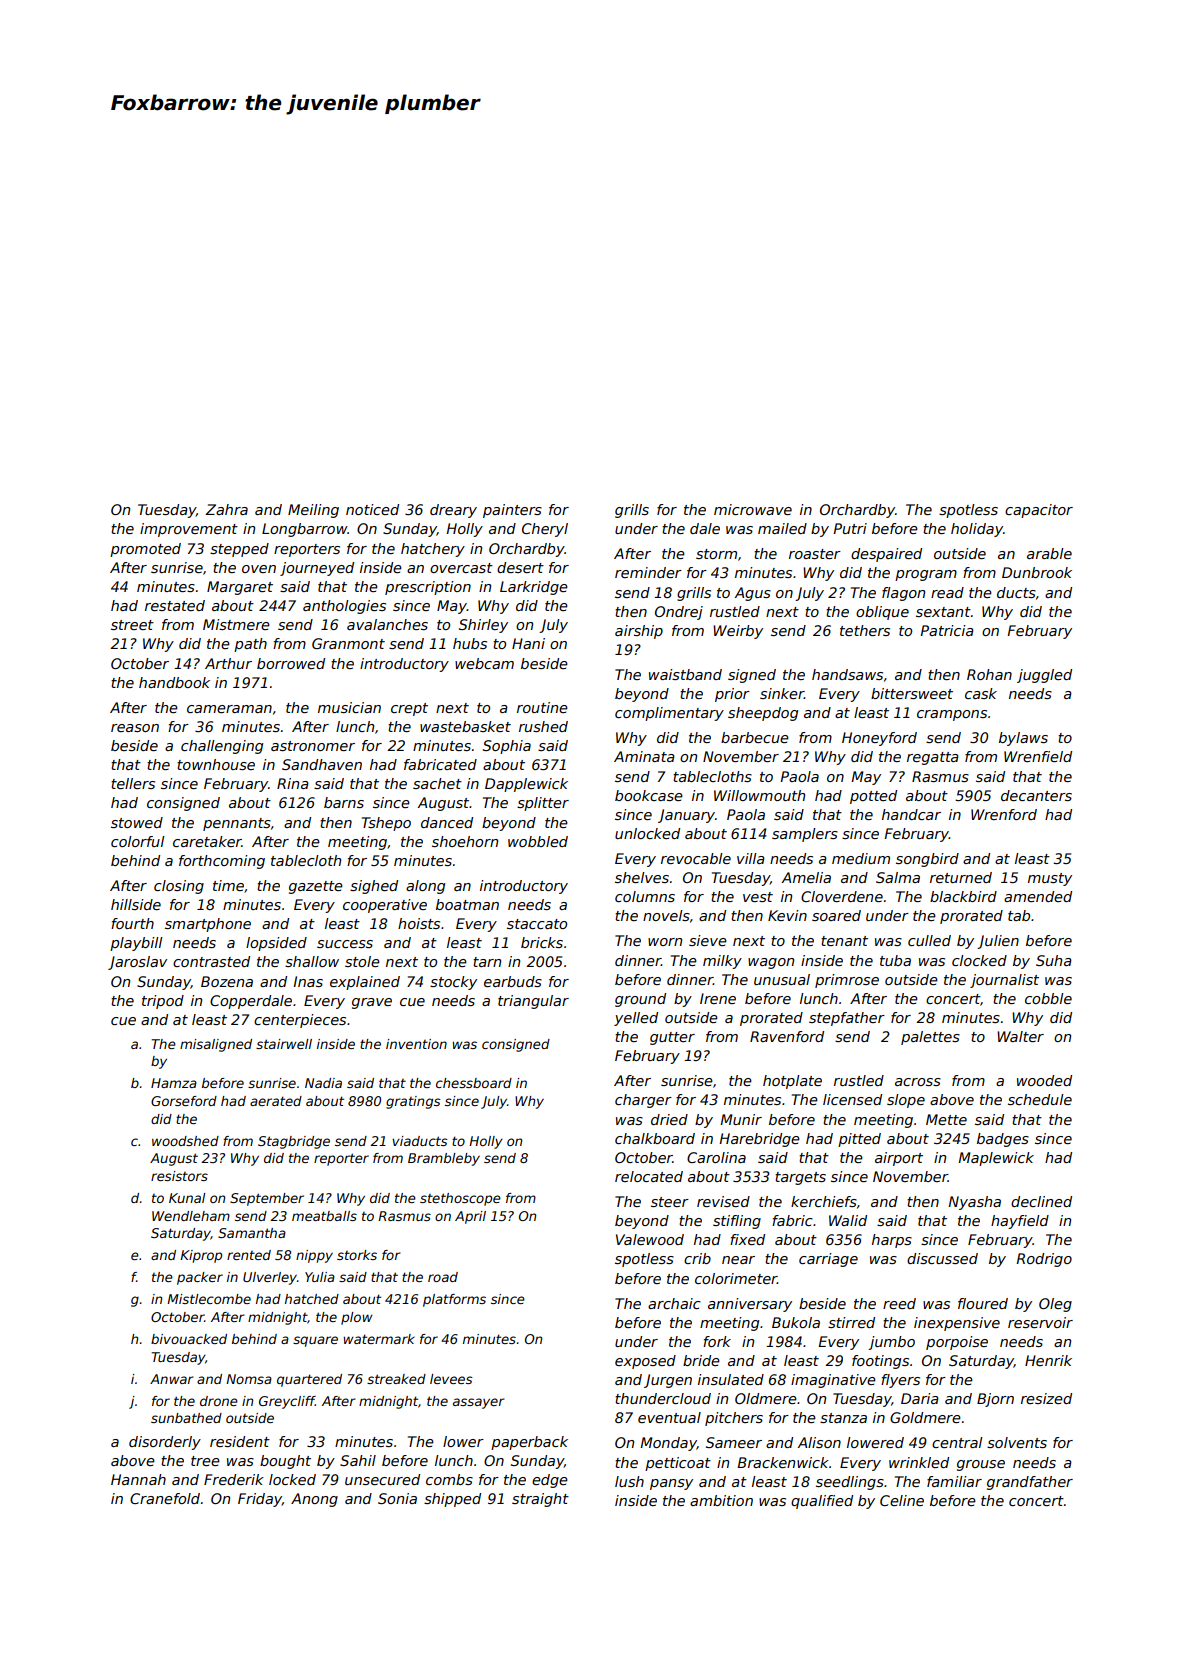  What do you see at coordinates (998, 942) in the image?
I see `Julien` at bounding box center [998, 942].
